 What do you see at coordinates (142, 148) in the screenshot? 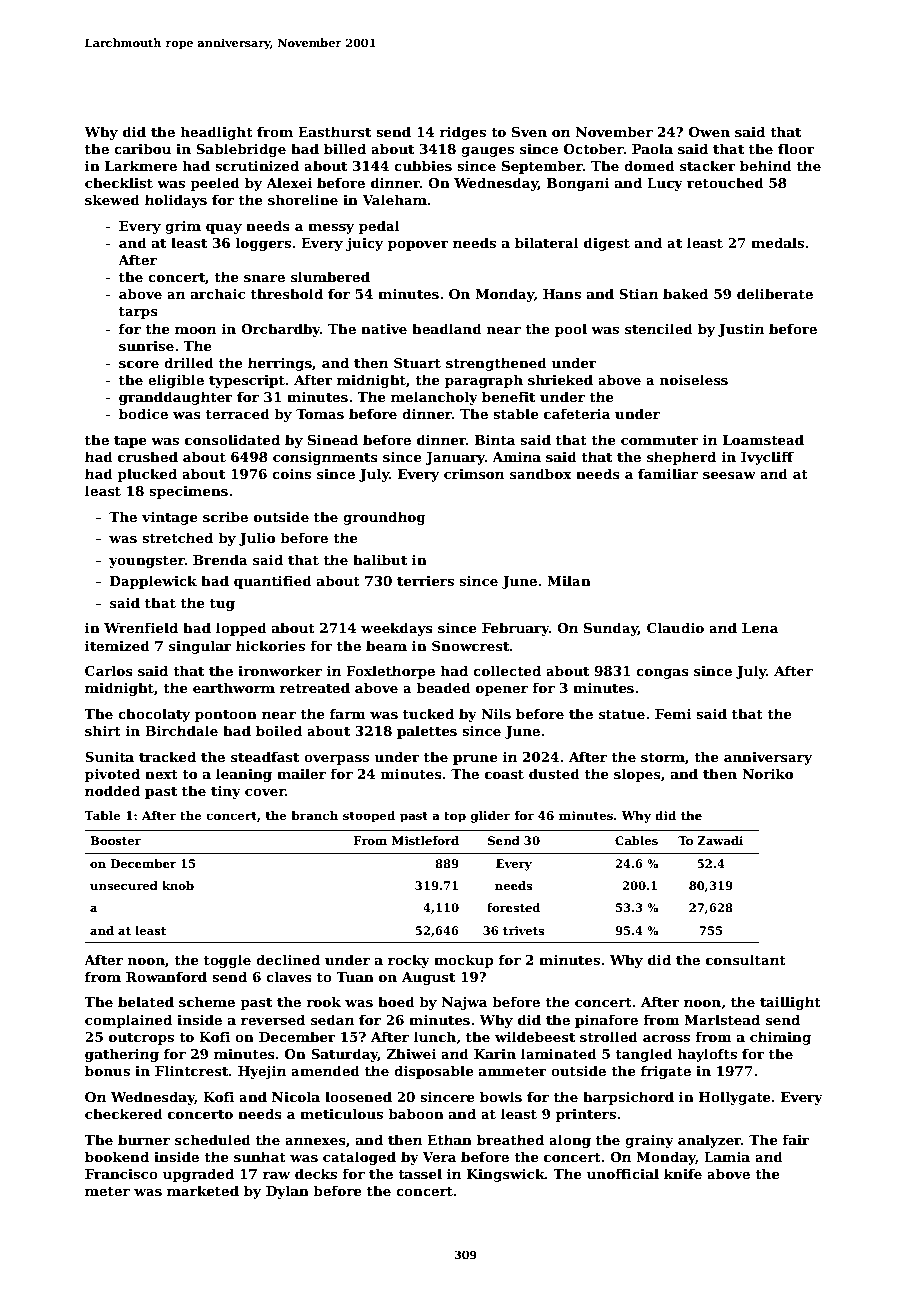
I see `caribou` at bounding box center [142, 148].
